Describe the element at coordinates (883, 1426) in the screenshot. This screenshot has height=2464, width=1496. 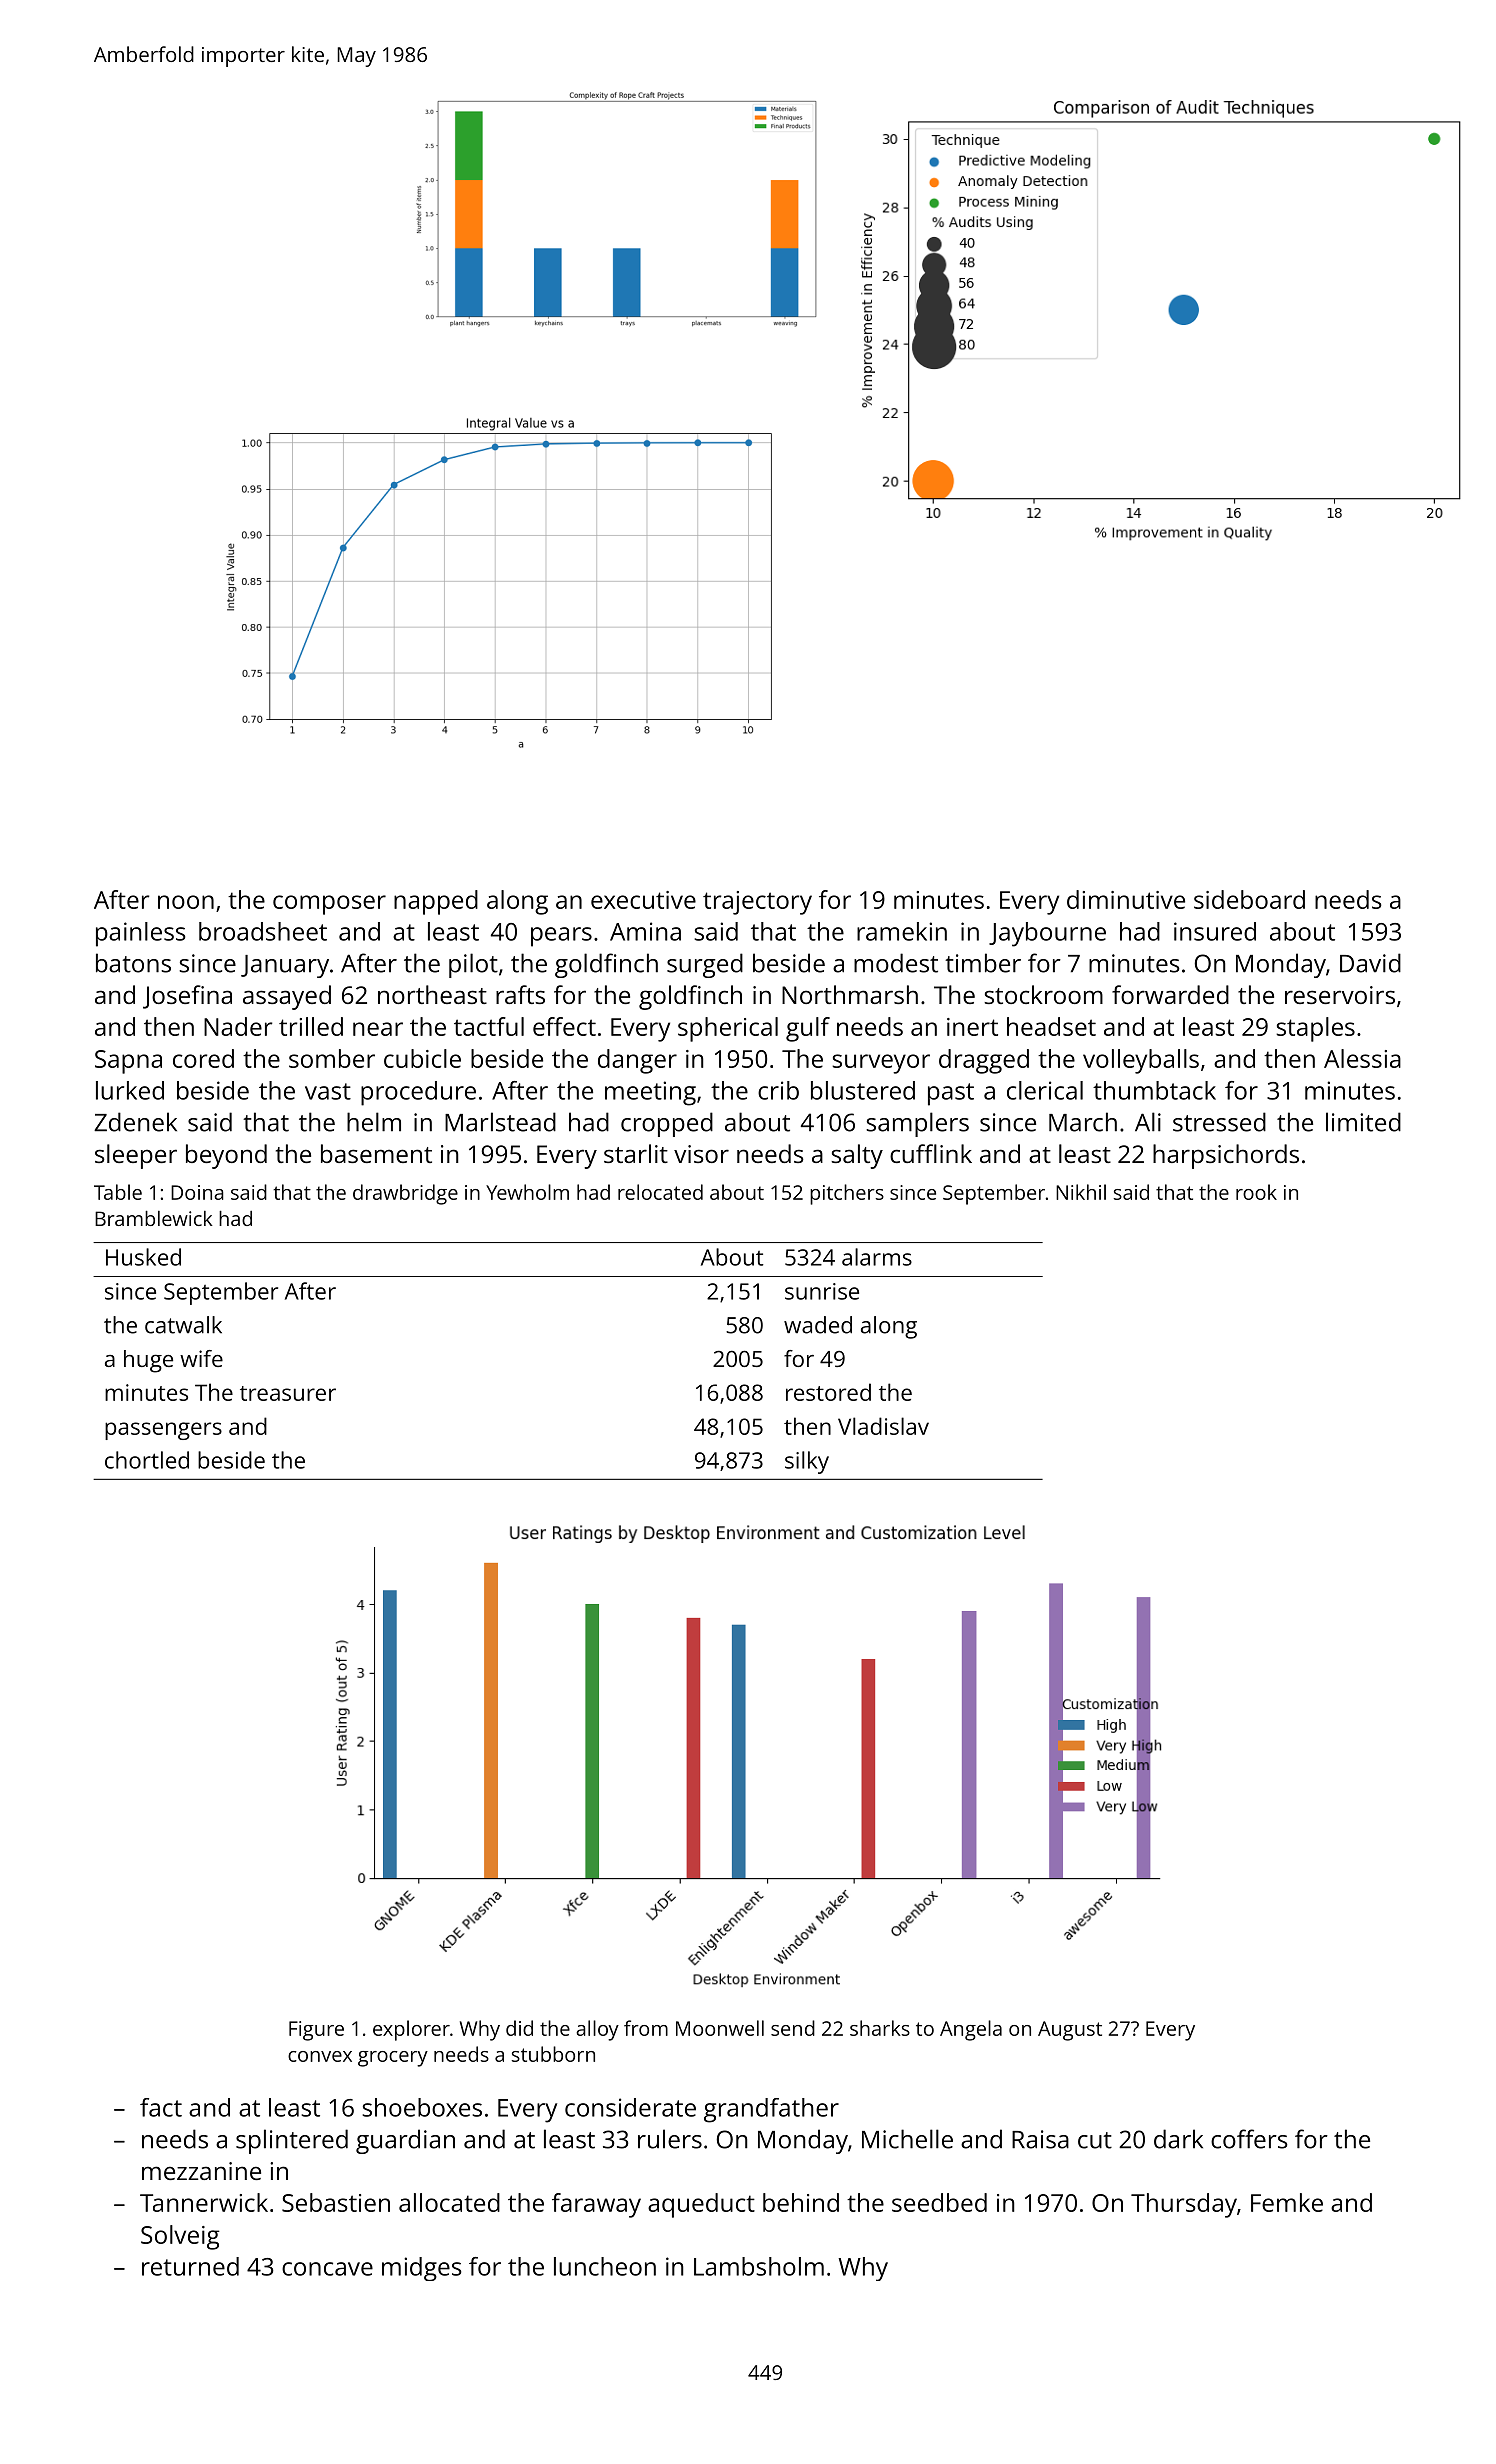
I see `Vladislav` at that location.
